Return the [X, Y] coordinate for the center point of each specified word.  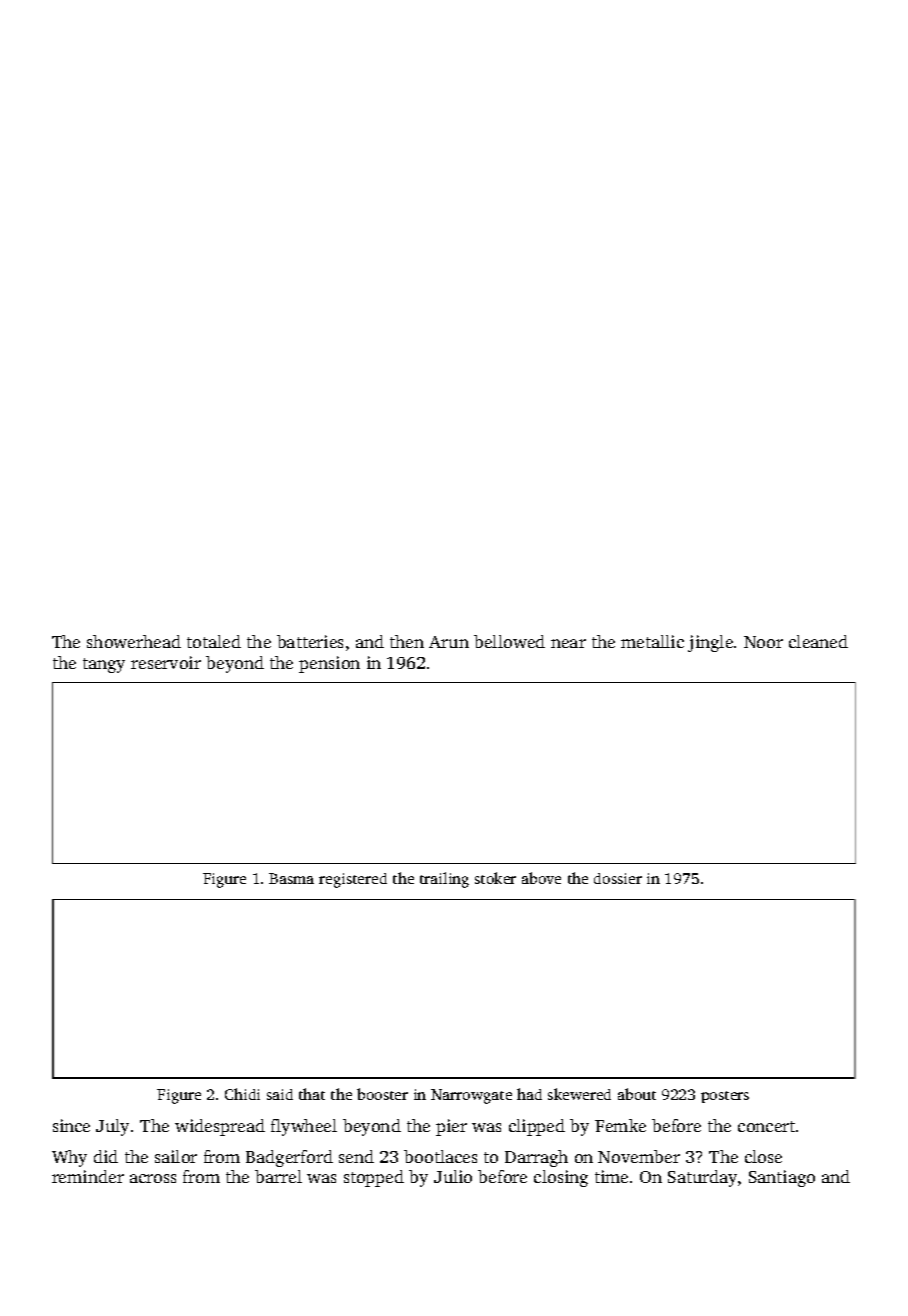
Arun [449, 642]
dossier [618, 878]
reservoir [166, 662]
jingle [710, 643]
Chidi [242, 1094]
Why [69, 1158]
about [637, 1094]
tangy [104, 665]
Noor [763, 642]
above [541, 878]
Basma [291, 878]
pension [329, 664]
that [312, 1094]
